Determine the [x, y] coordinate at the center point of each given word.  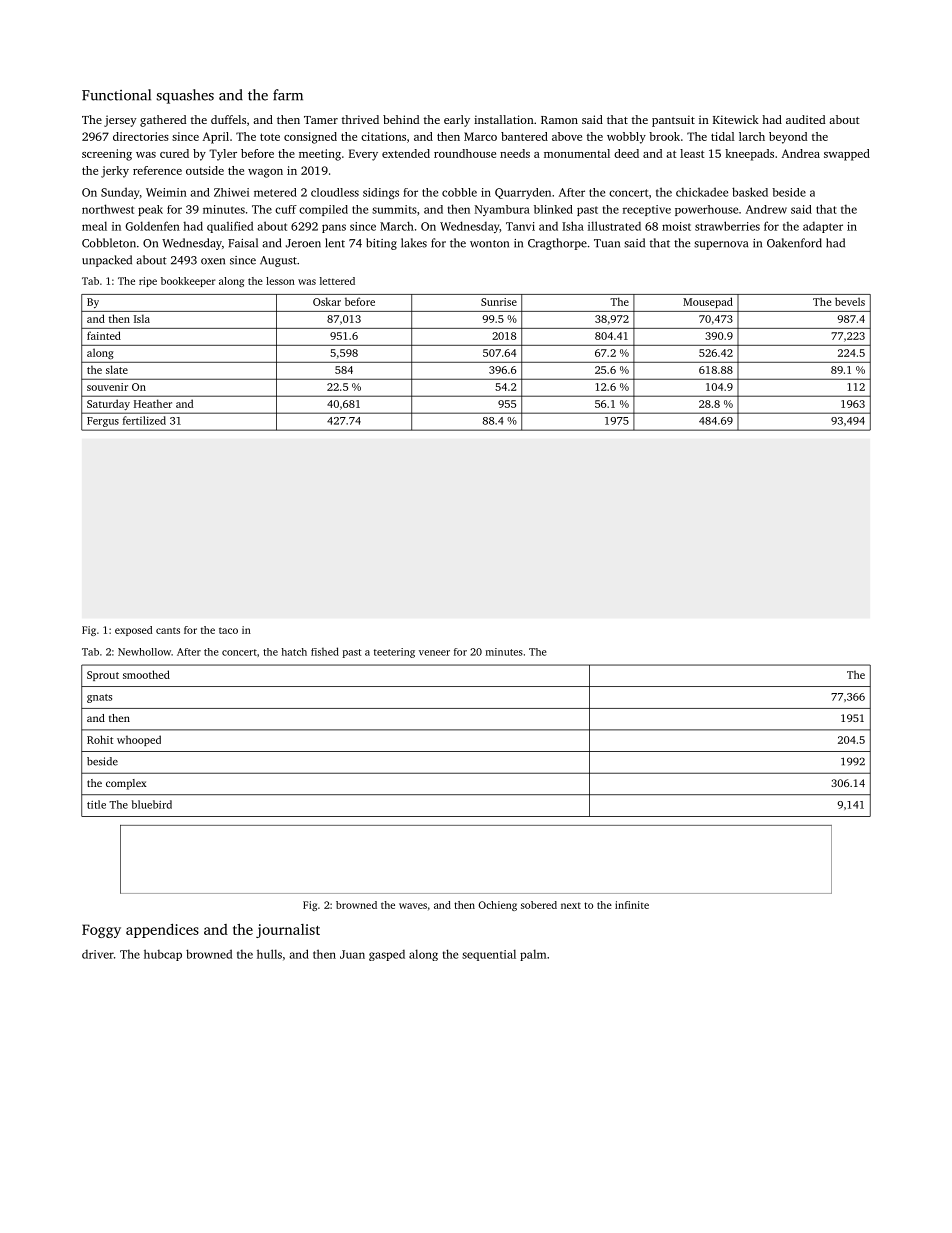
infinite [632, 905]
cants [168, 630]
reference [157, 170]
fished [325, 651]
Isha [573, 226]
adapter [823, 227]
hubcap [163, 955]
